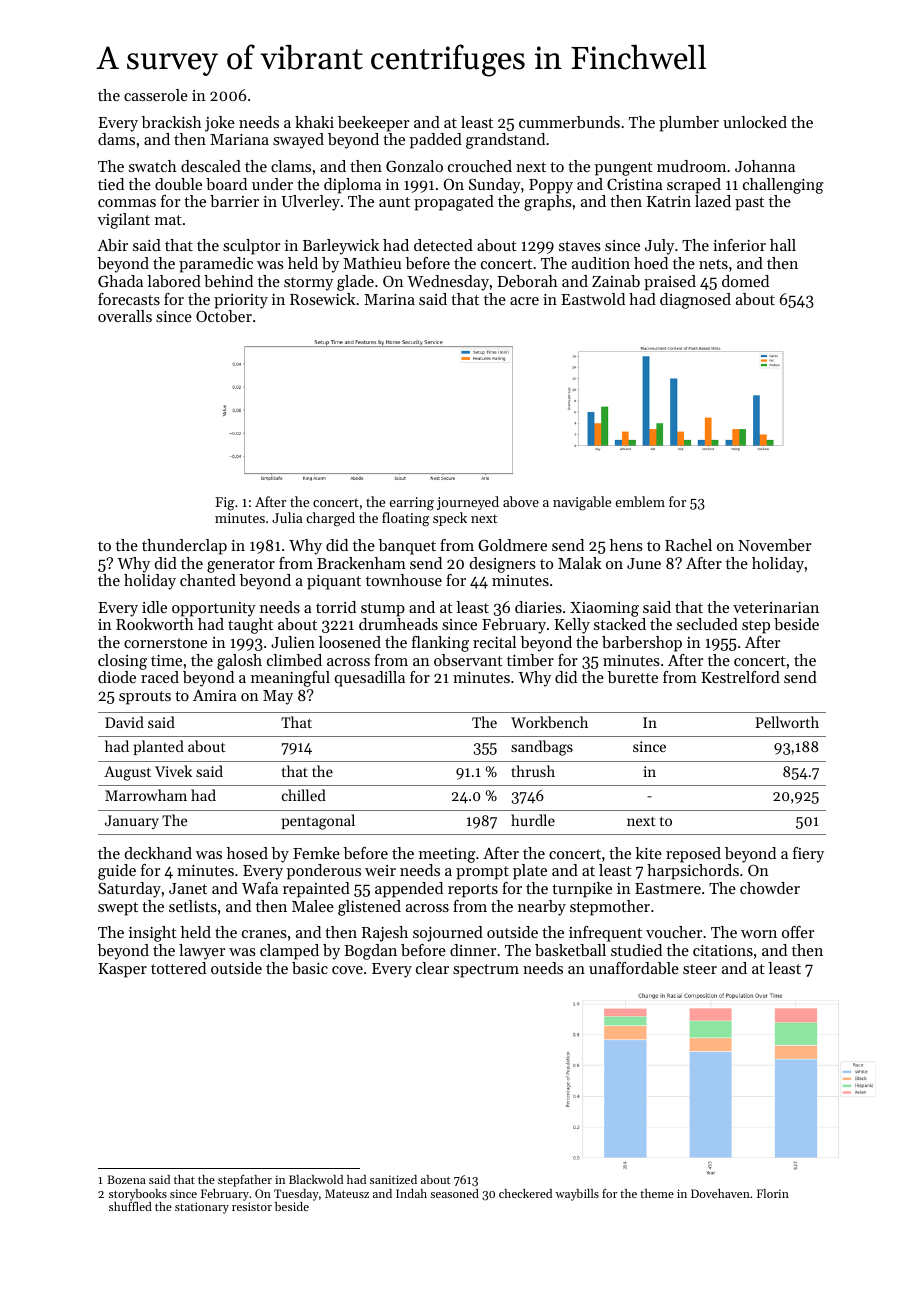 This document has height=1308, width=924. I want to click on clear, so click(432, 968).
